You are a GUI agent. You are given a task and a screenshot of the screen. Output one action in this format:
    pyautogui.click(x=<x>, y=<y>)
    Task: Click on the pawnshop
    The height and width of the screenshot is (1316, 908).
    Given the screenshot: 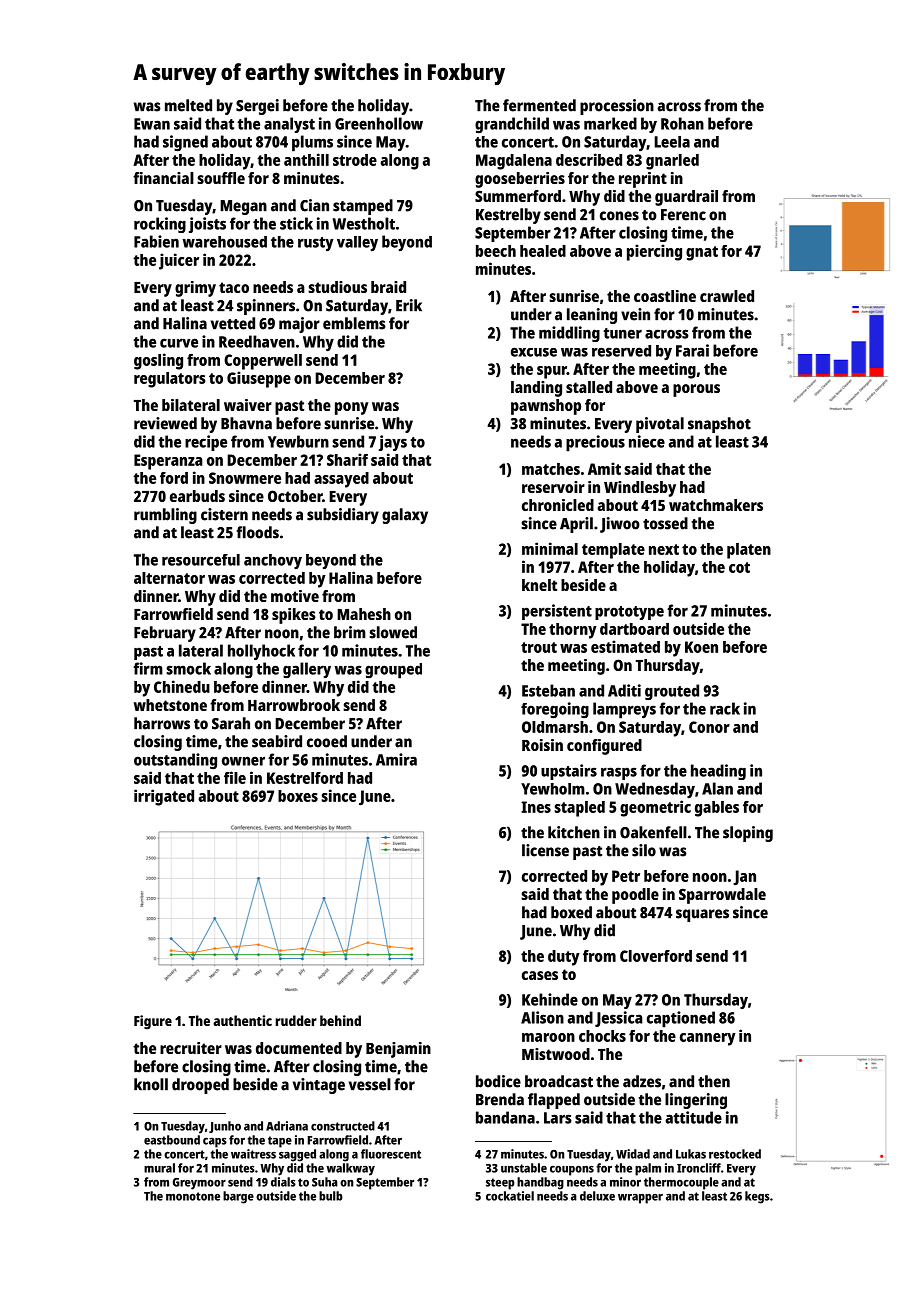 What is the action you would take?
    pyautogui.click(x=546, y=407)
